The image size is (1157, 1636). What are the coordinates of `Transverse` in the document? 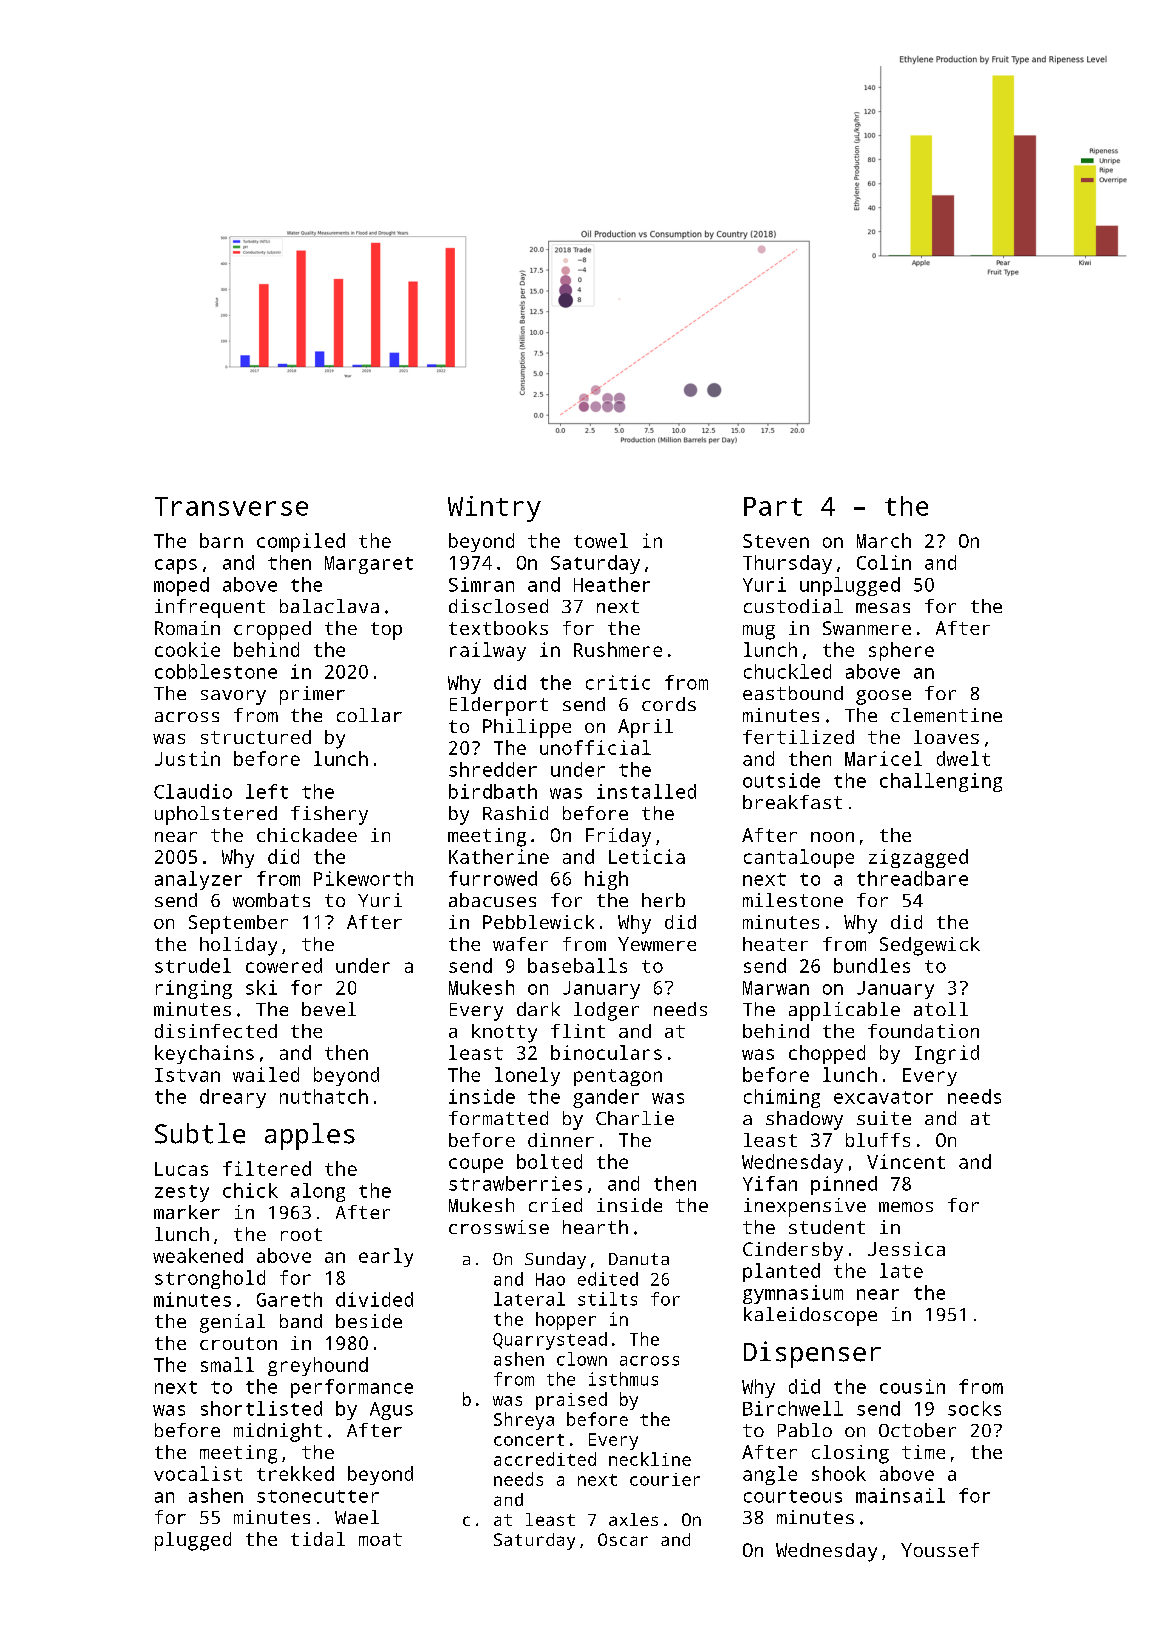 It's located at (231, 506).
